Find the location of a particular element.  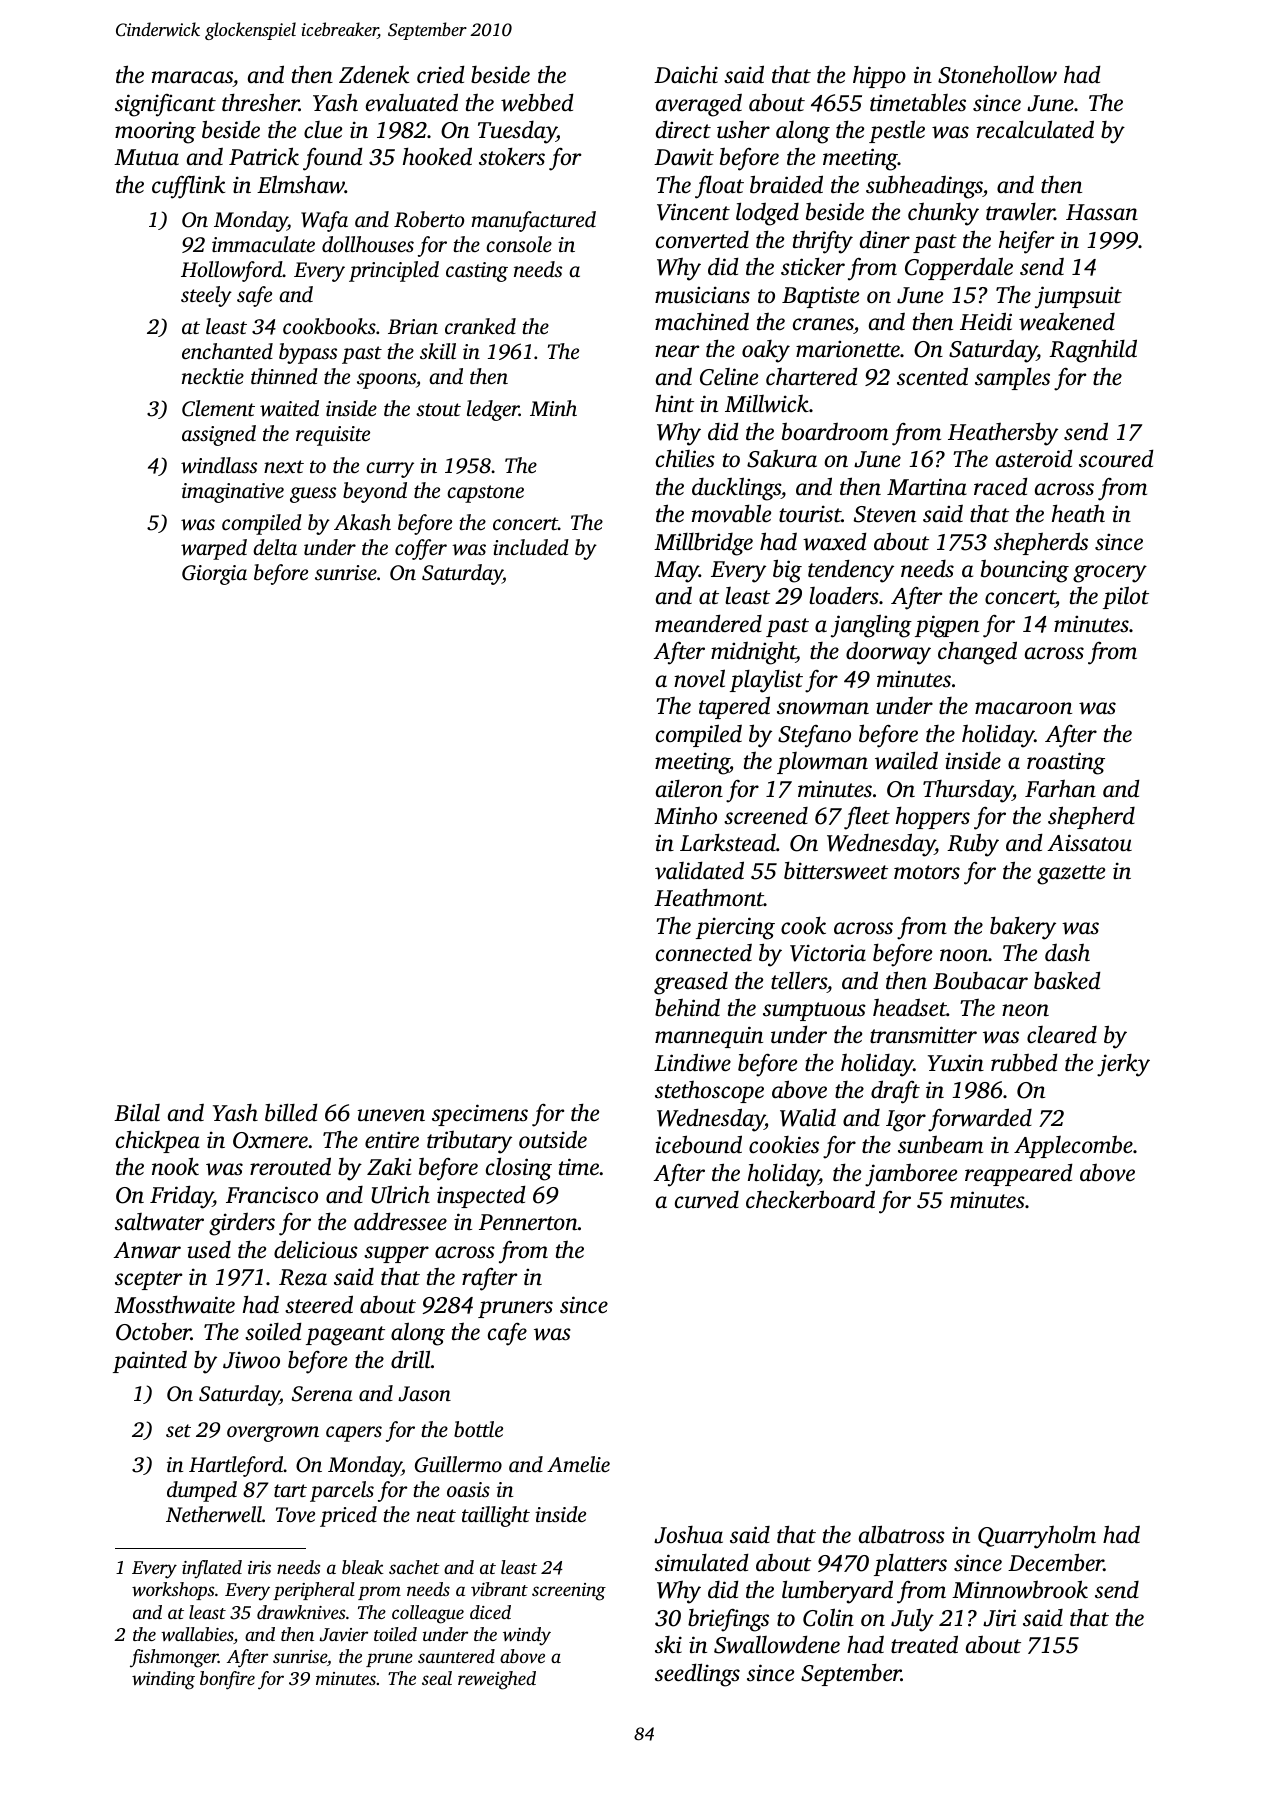

winding is located at coordinates (163, 1680).
